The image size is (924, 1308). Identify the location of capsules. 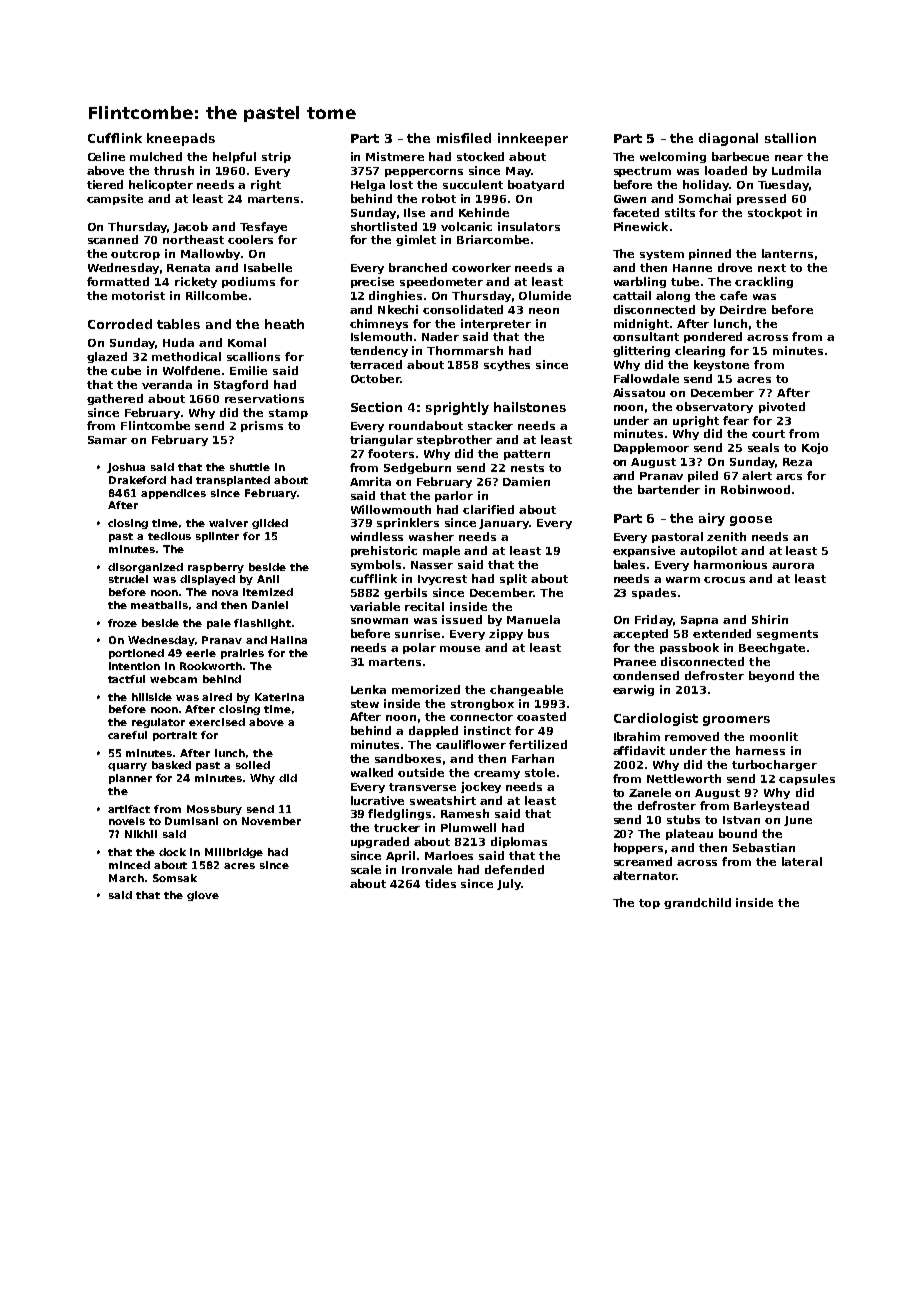
(807, 779).
